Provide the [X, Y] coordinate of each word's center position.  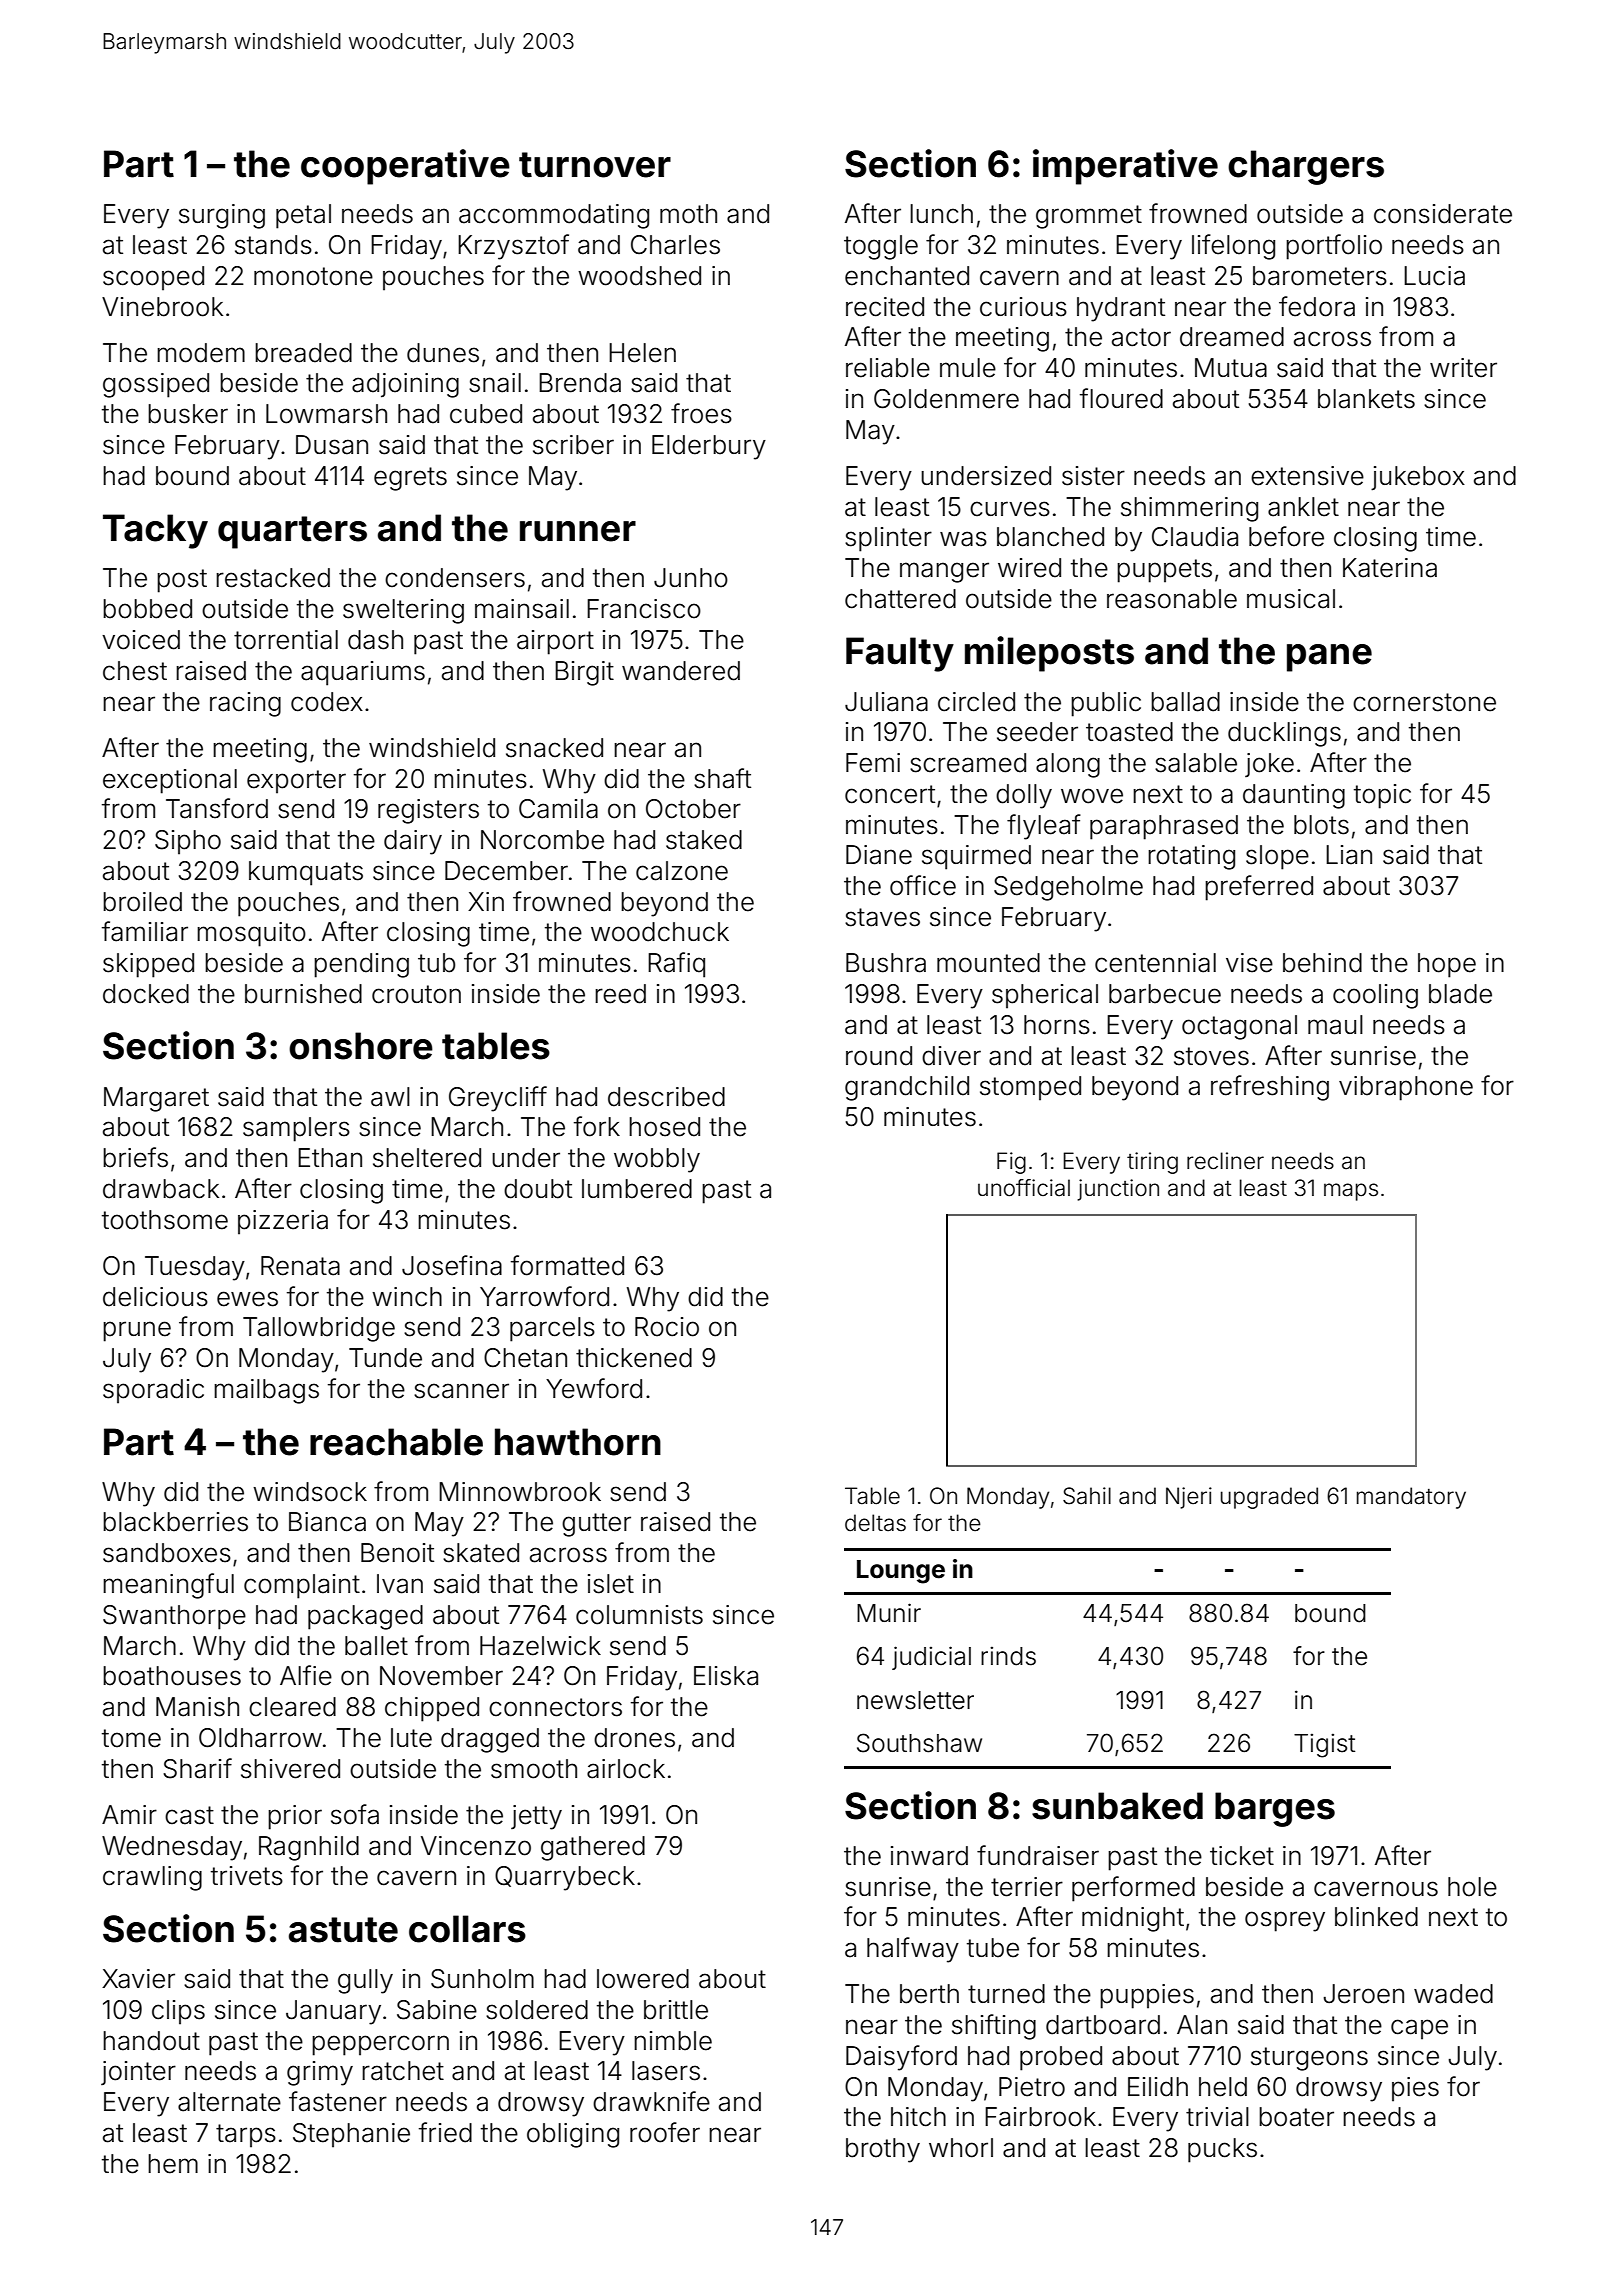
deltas [875, 1523]
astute [343, 1930]
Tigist [1324, 1745]
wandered [681, 671]
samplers [296, 1129]
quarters [292, 532]
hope [1447, 965]
